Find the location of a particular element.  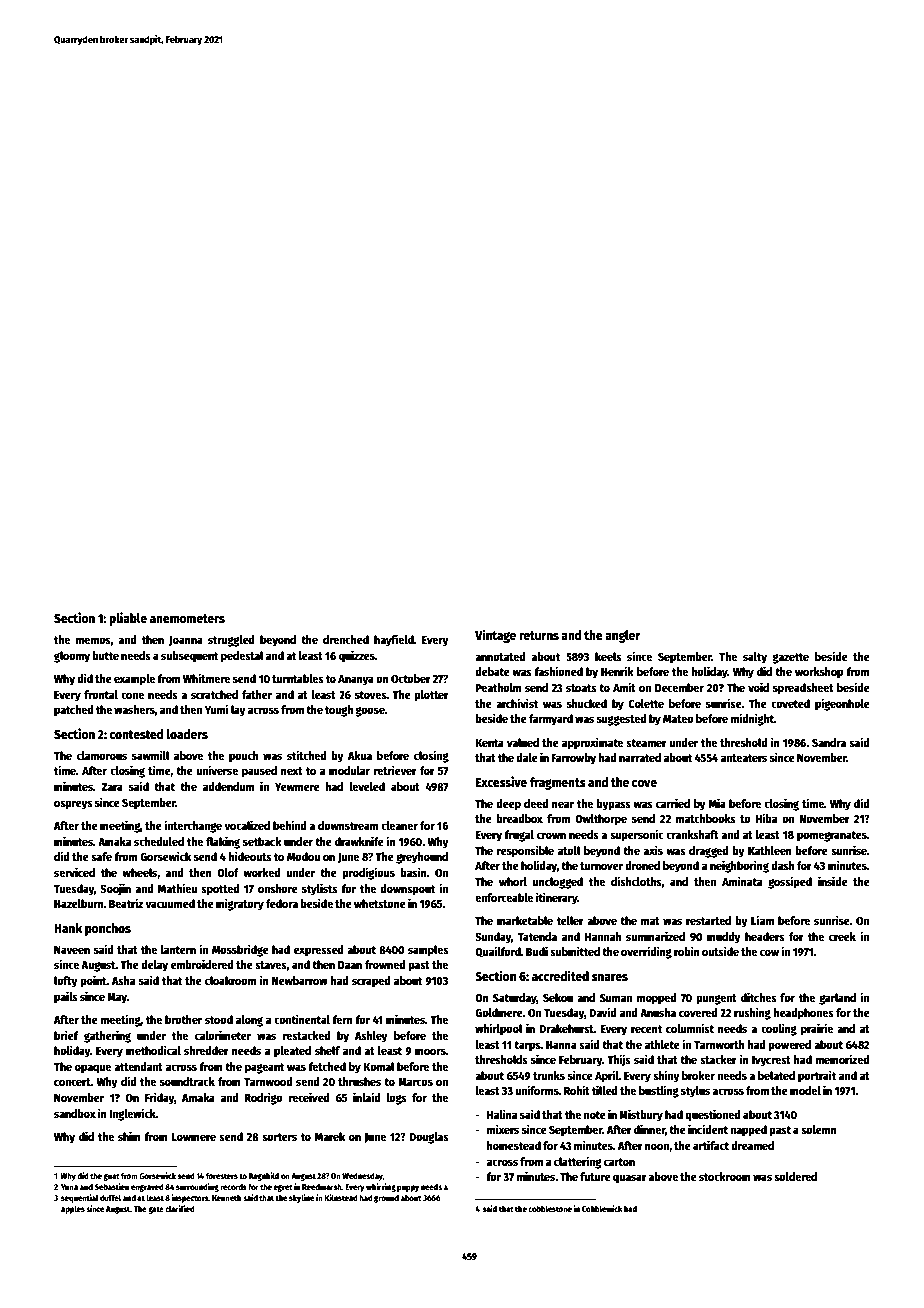

gate is located at coordinates (156, 1210).
